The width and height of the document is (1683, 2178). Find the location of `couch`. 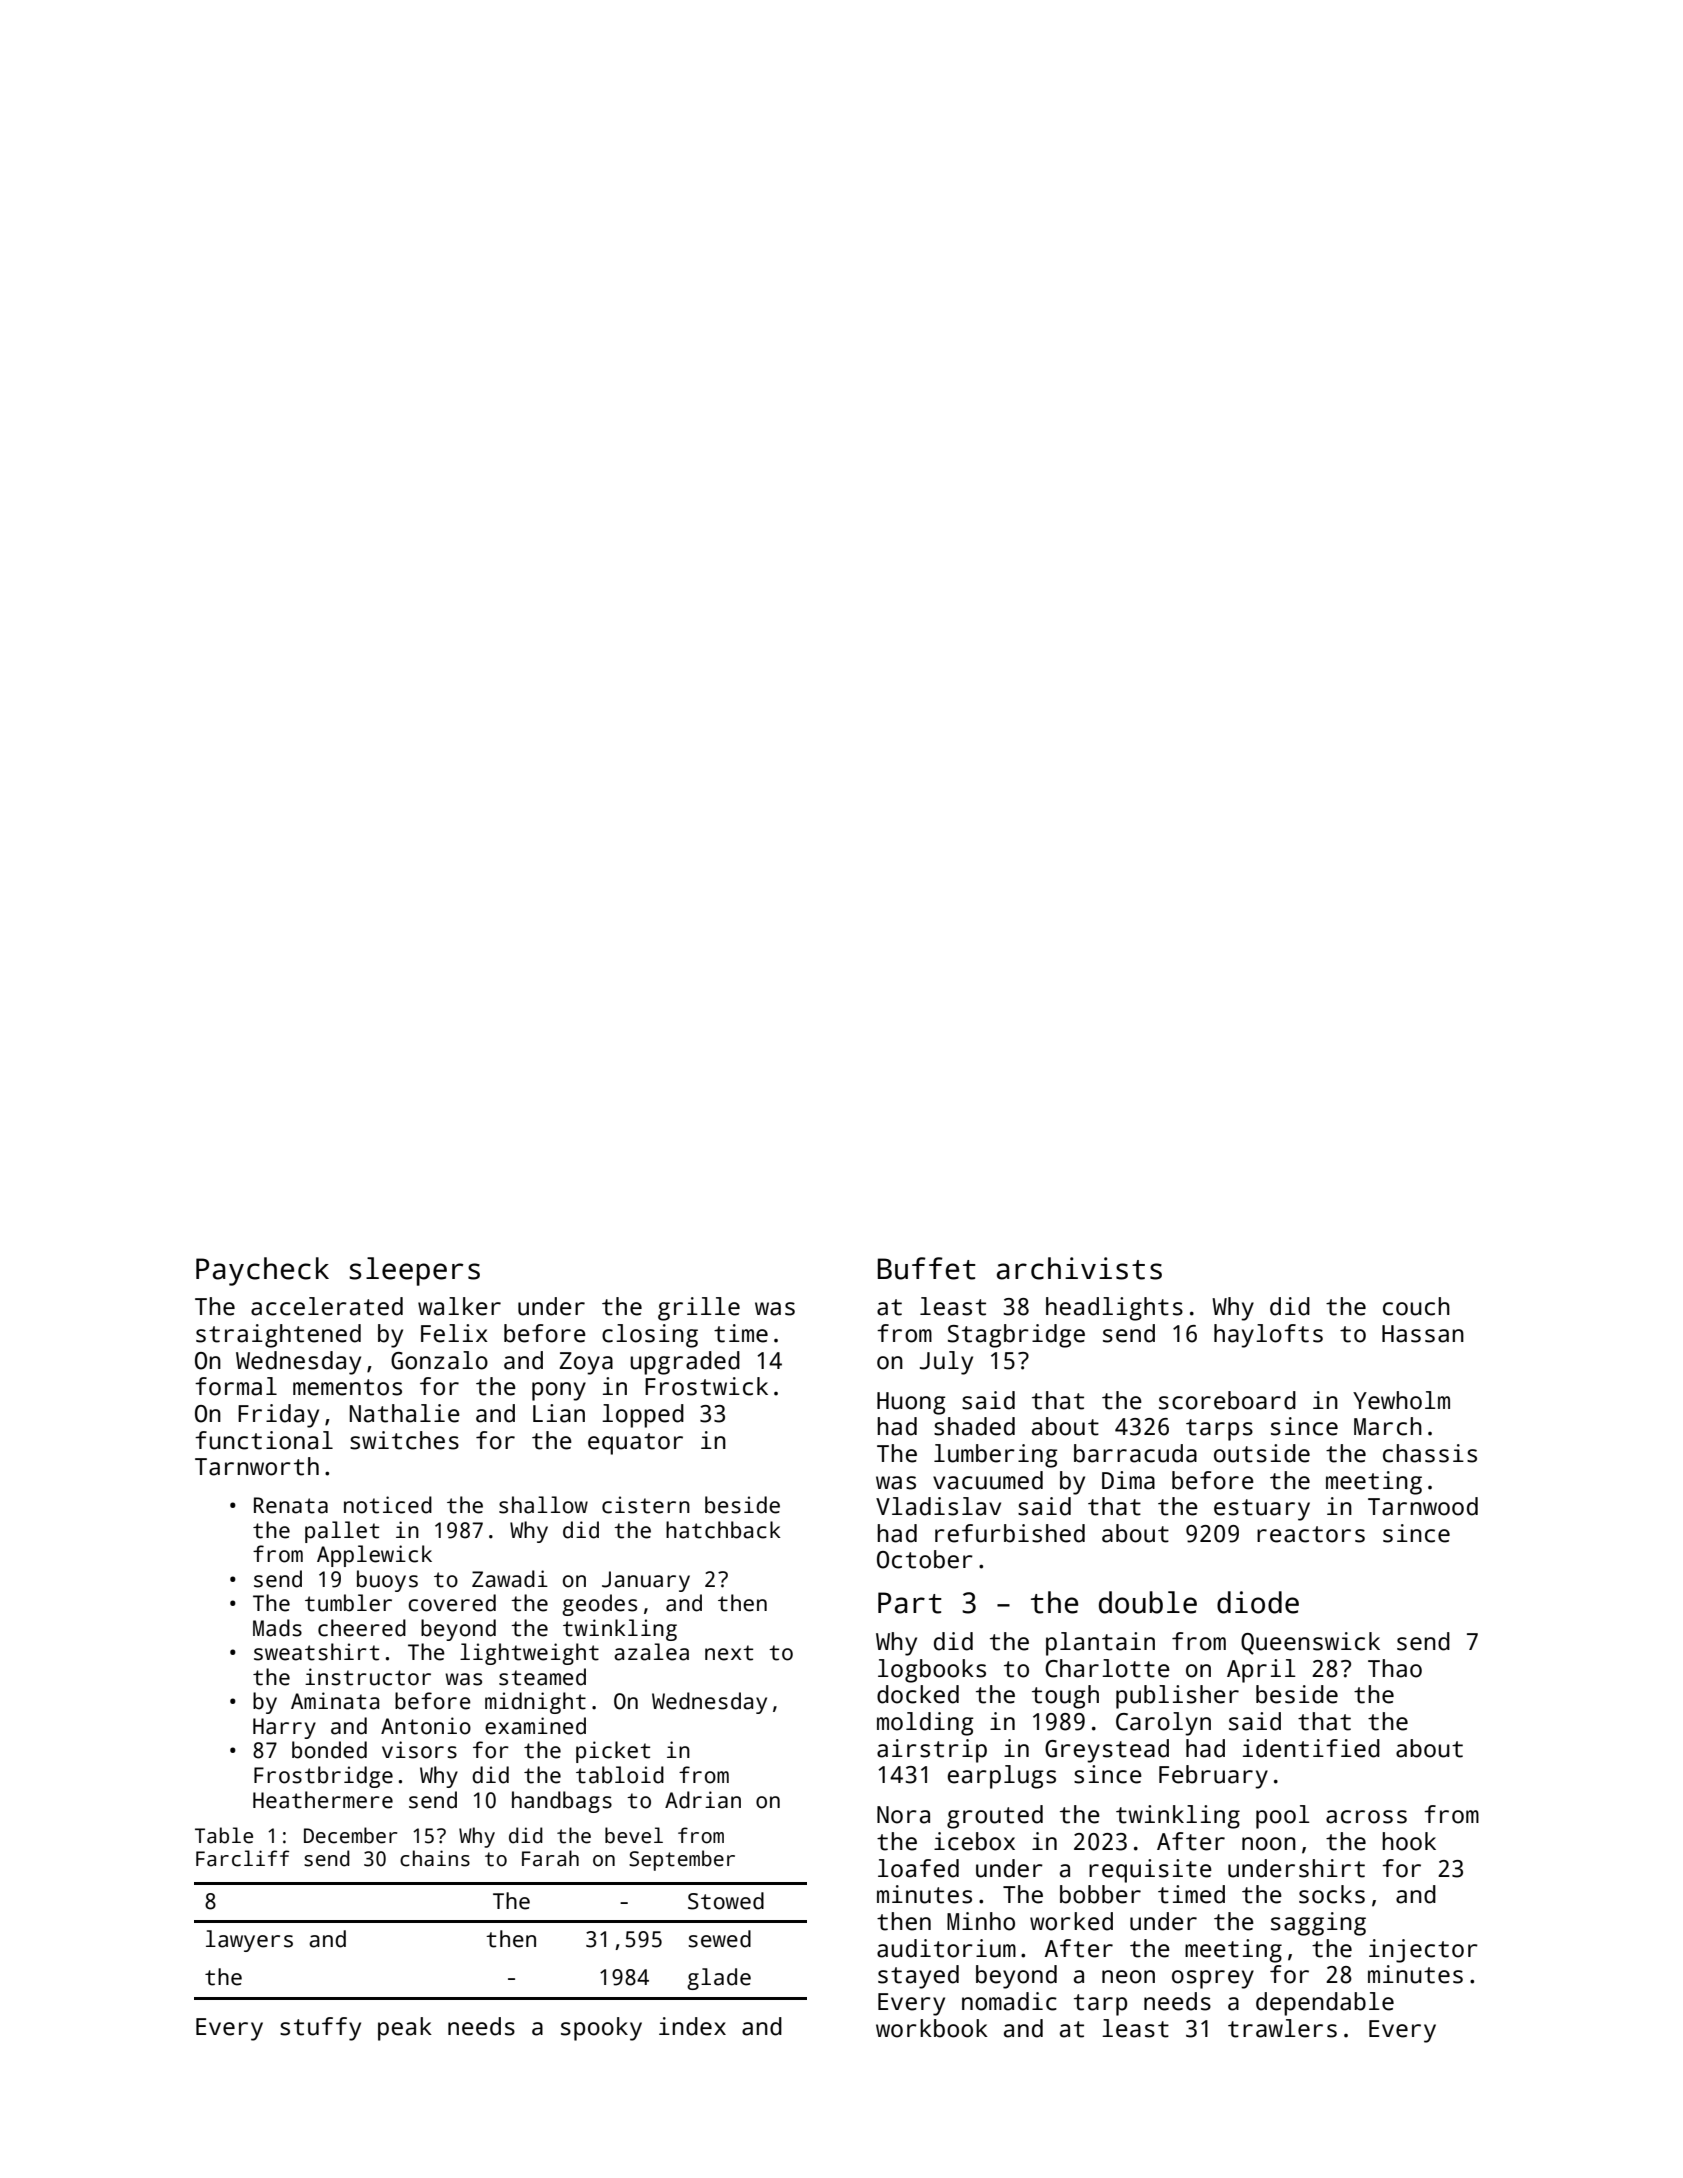

couch is located at coordinates (1416, 1306).
